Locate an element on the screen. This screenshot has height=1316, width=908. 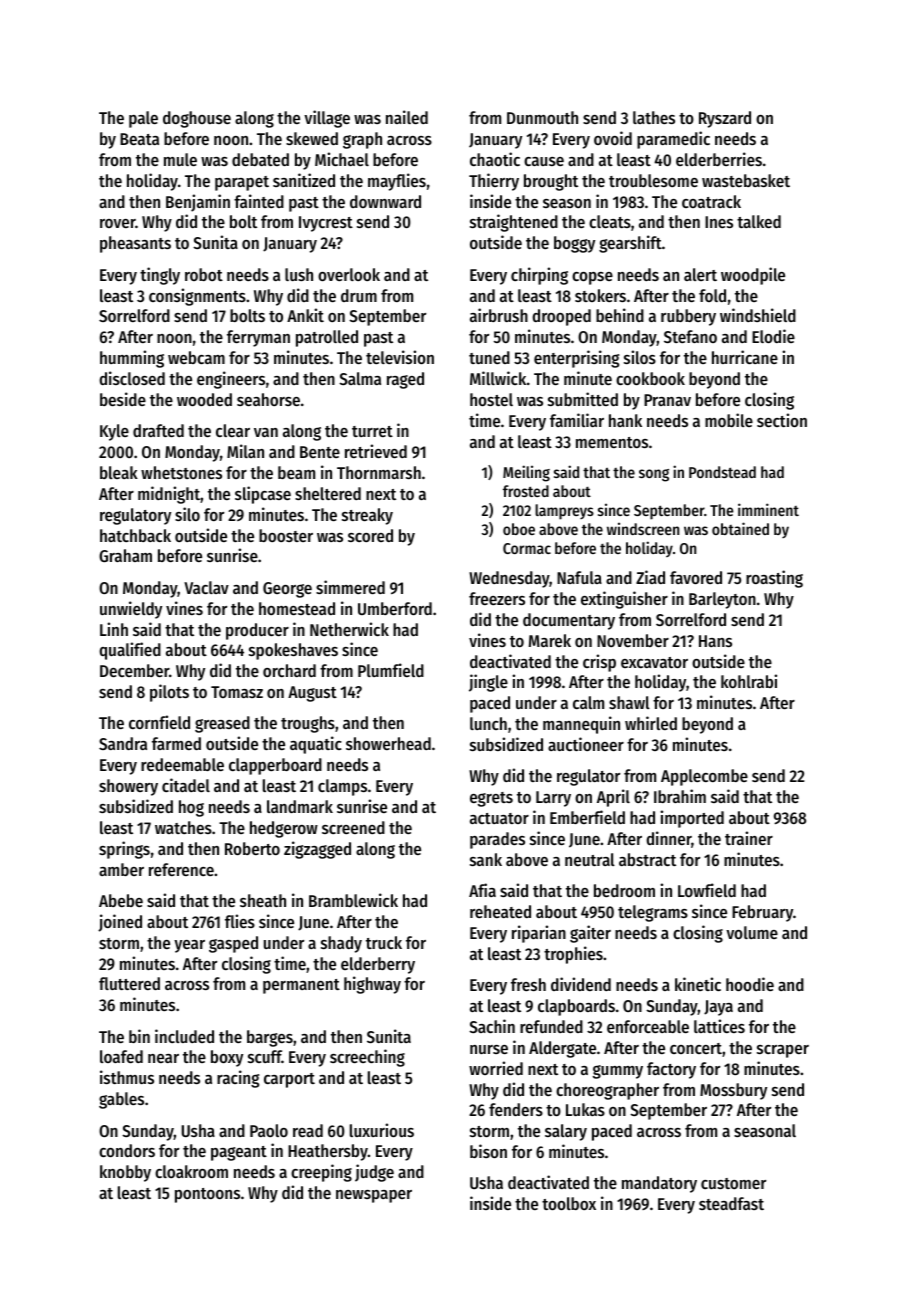
drooped is located at coordinates (561, 317).
